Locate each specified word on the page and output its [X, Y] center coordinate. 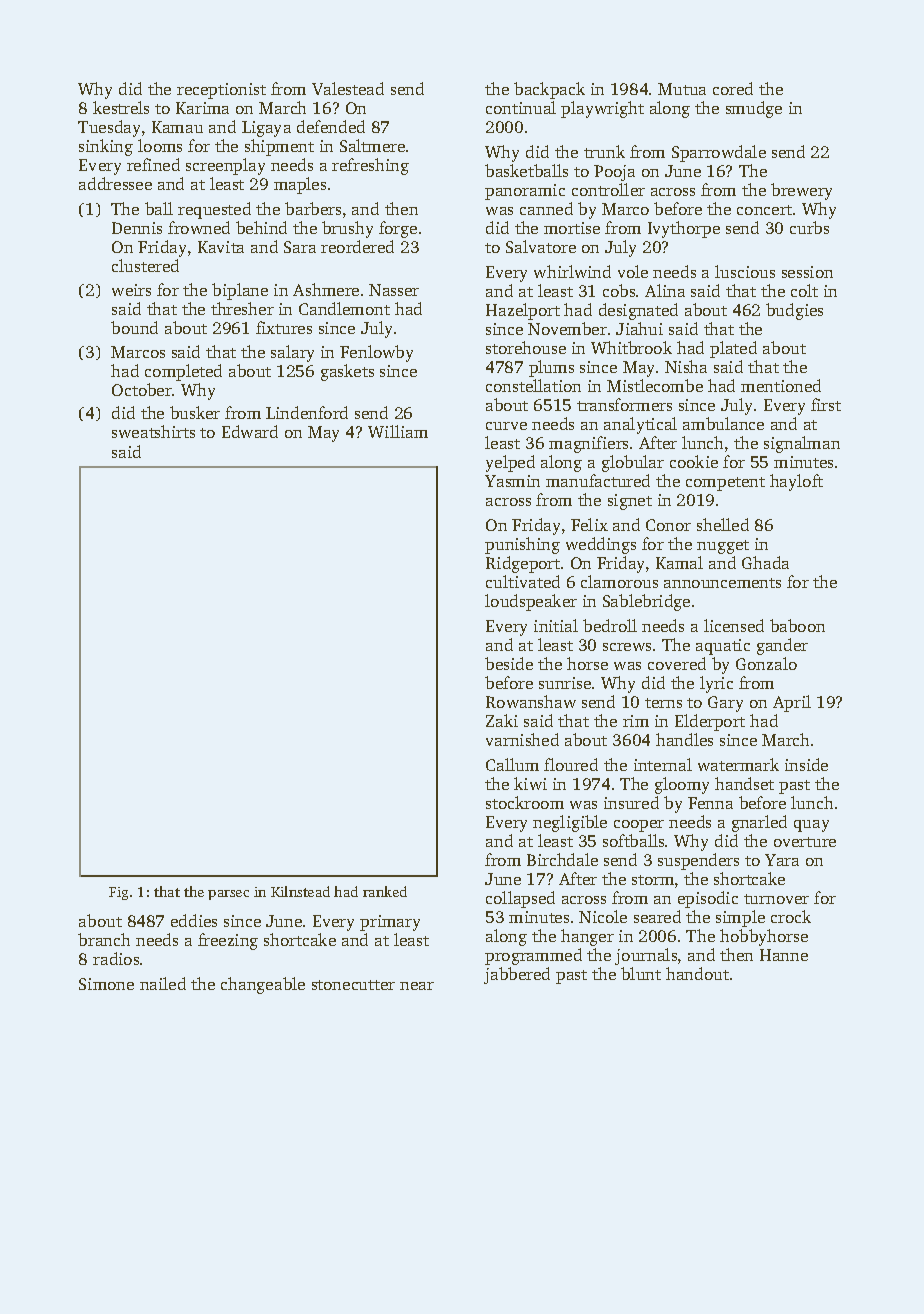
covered [677, 663]
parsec [228, 895]
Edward [250, 431]
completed [183, 372]
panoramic [525, 192]
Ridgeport [523, 564]
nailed [163, 983]
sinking [106, 147]
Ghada [765, 562]
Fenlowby [376, 353]
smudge [754, 109]
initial [556, 625]
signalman [802, 444]
